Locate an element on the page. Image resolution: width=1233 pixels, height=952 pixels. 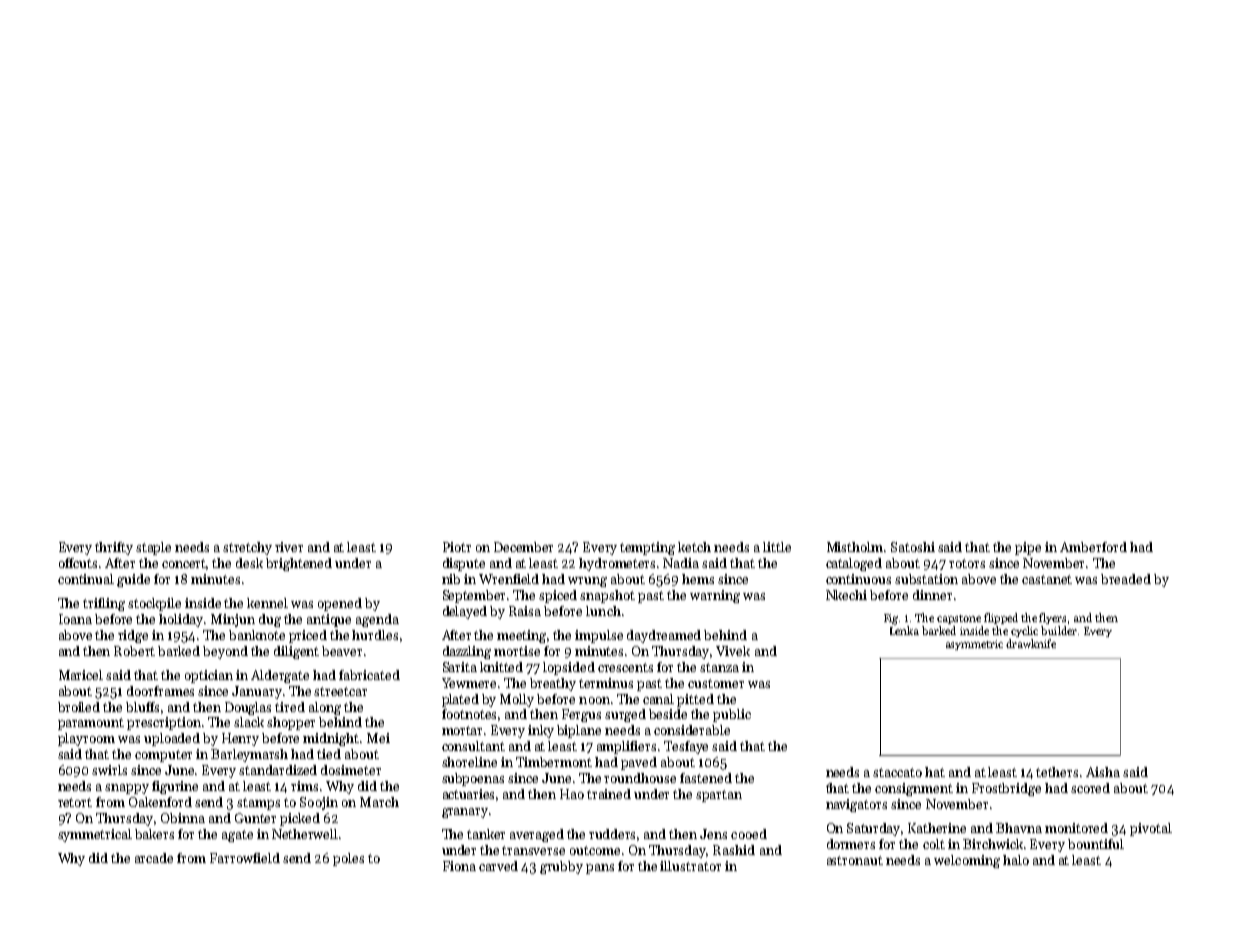
Bhavna is located at coordinates (1019, 828).
